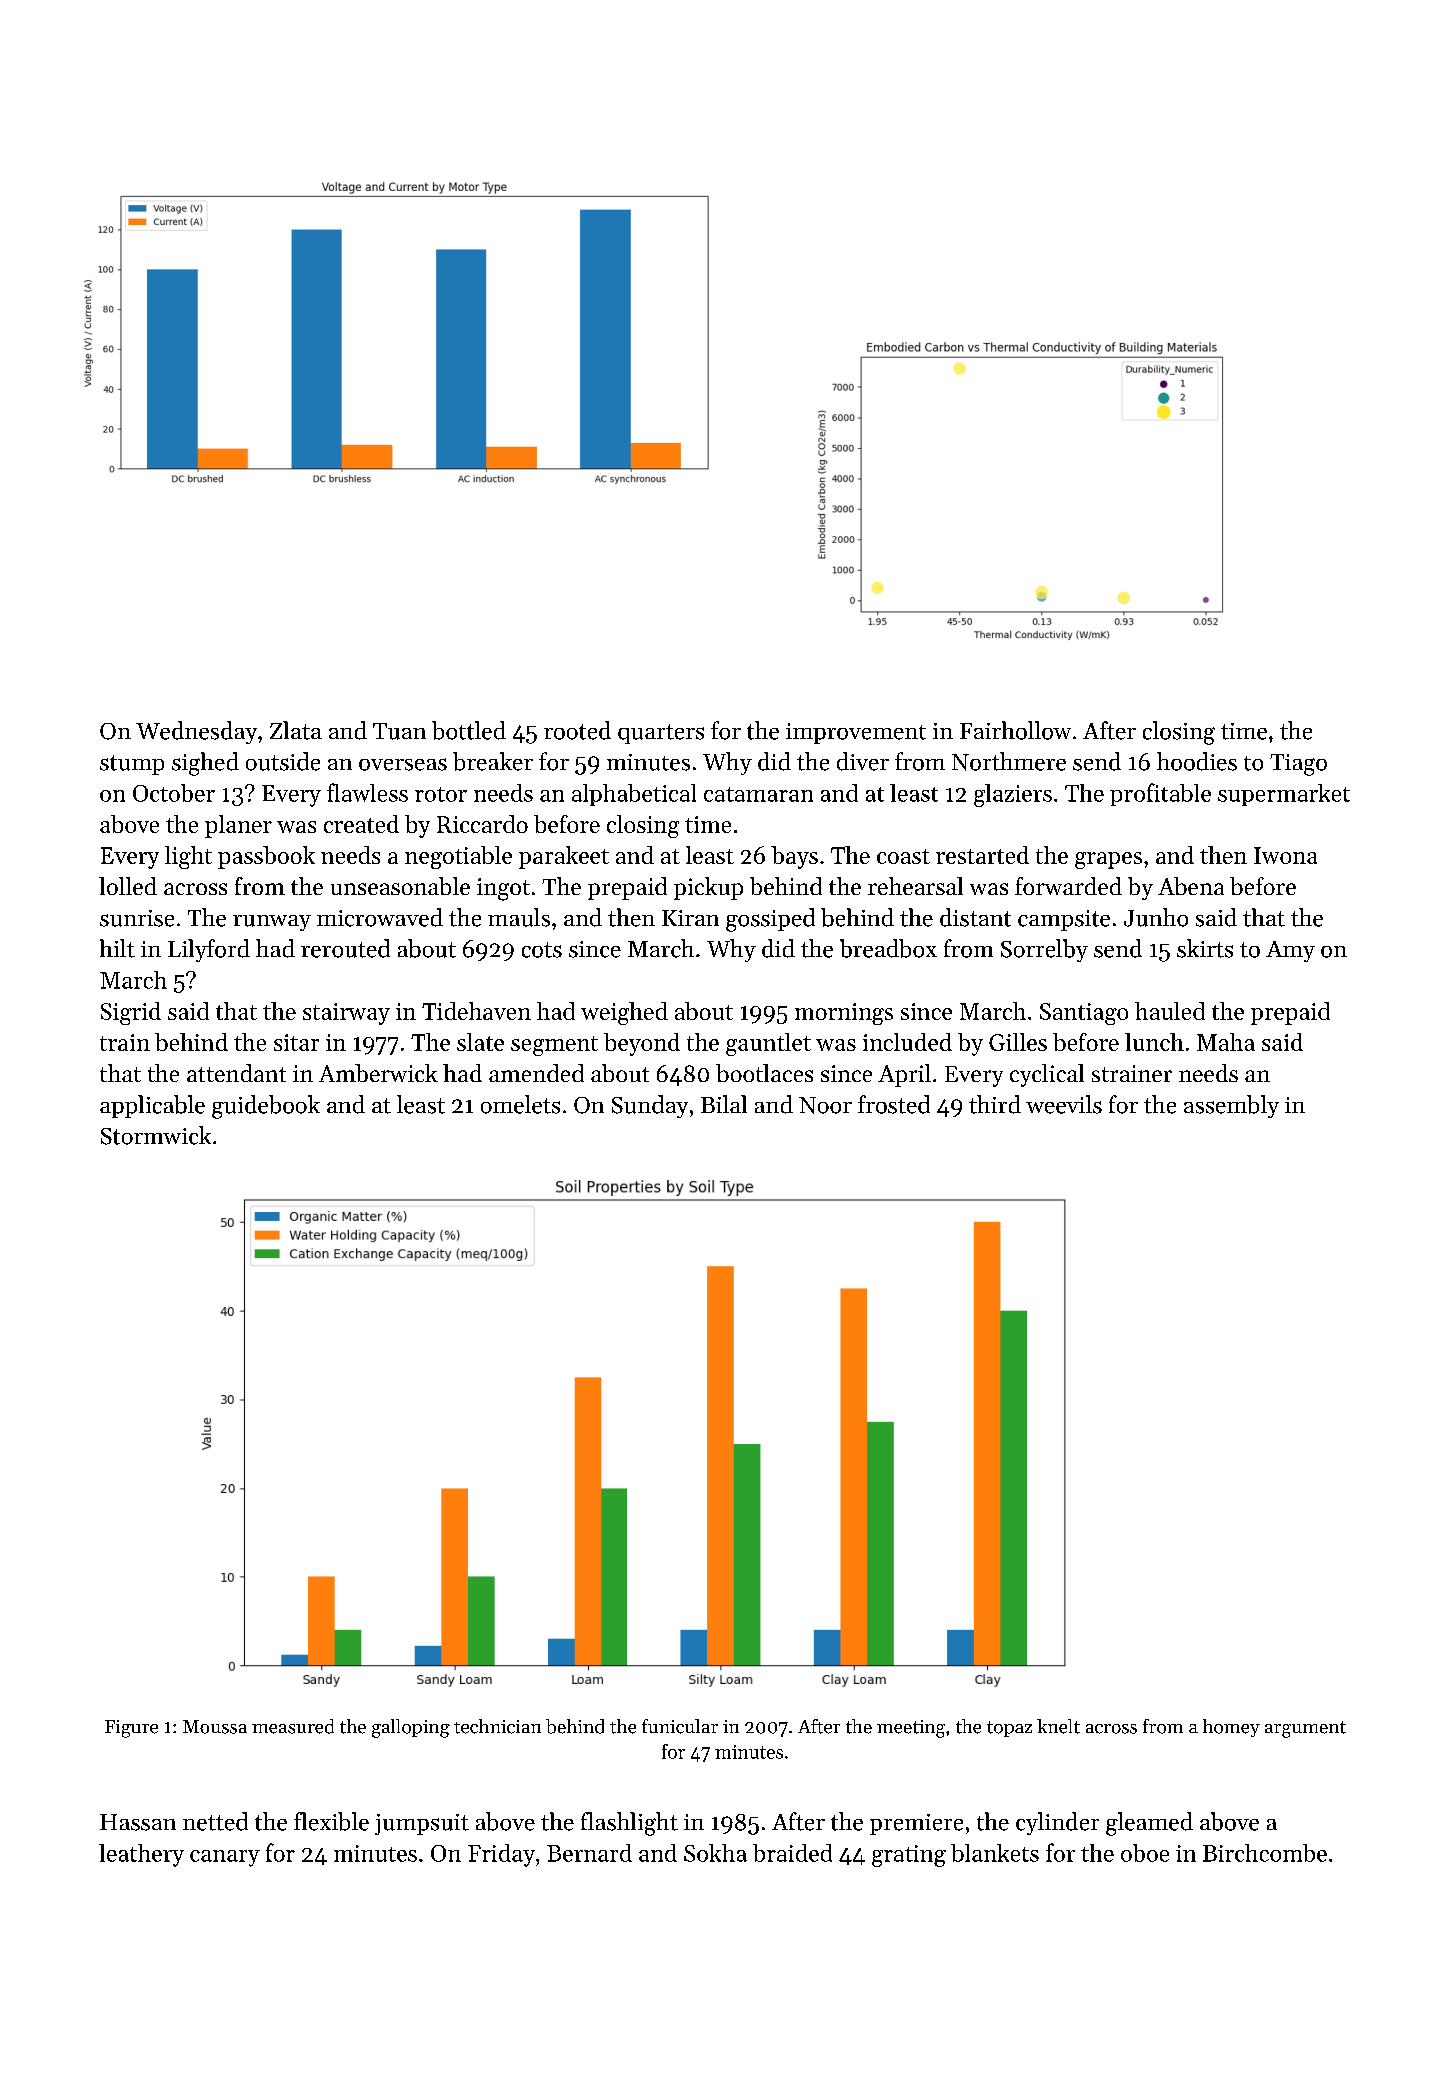 The image size is (1450, 2100). What do you see at coordinates (724, 1104) in the screenshot?
I see `Bilal` at bounding box center [724, 1104].
